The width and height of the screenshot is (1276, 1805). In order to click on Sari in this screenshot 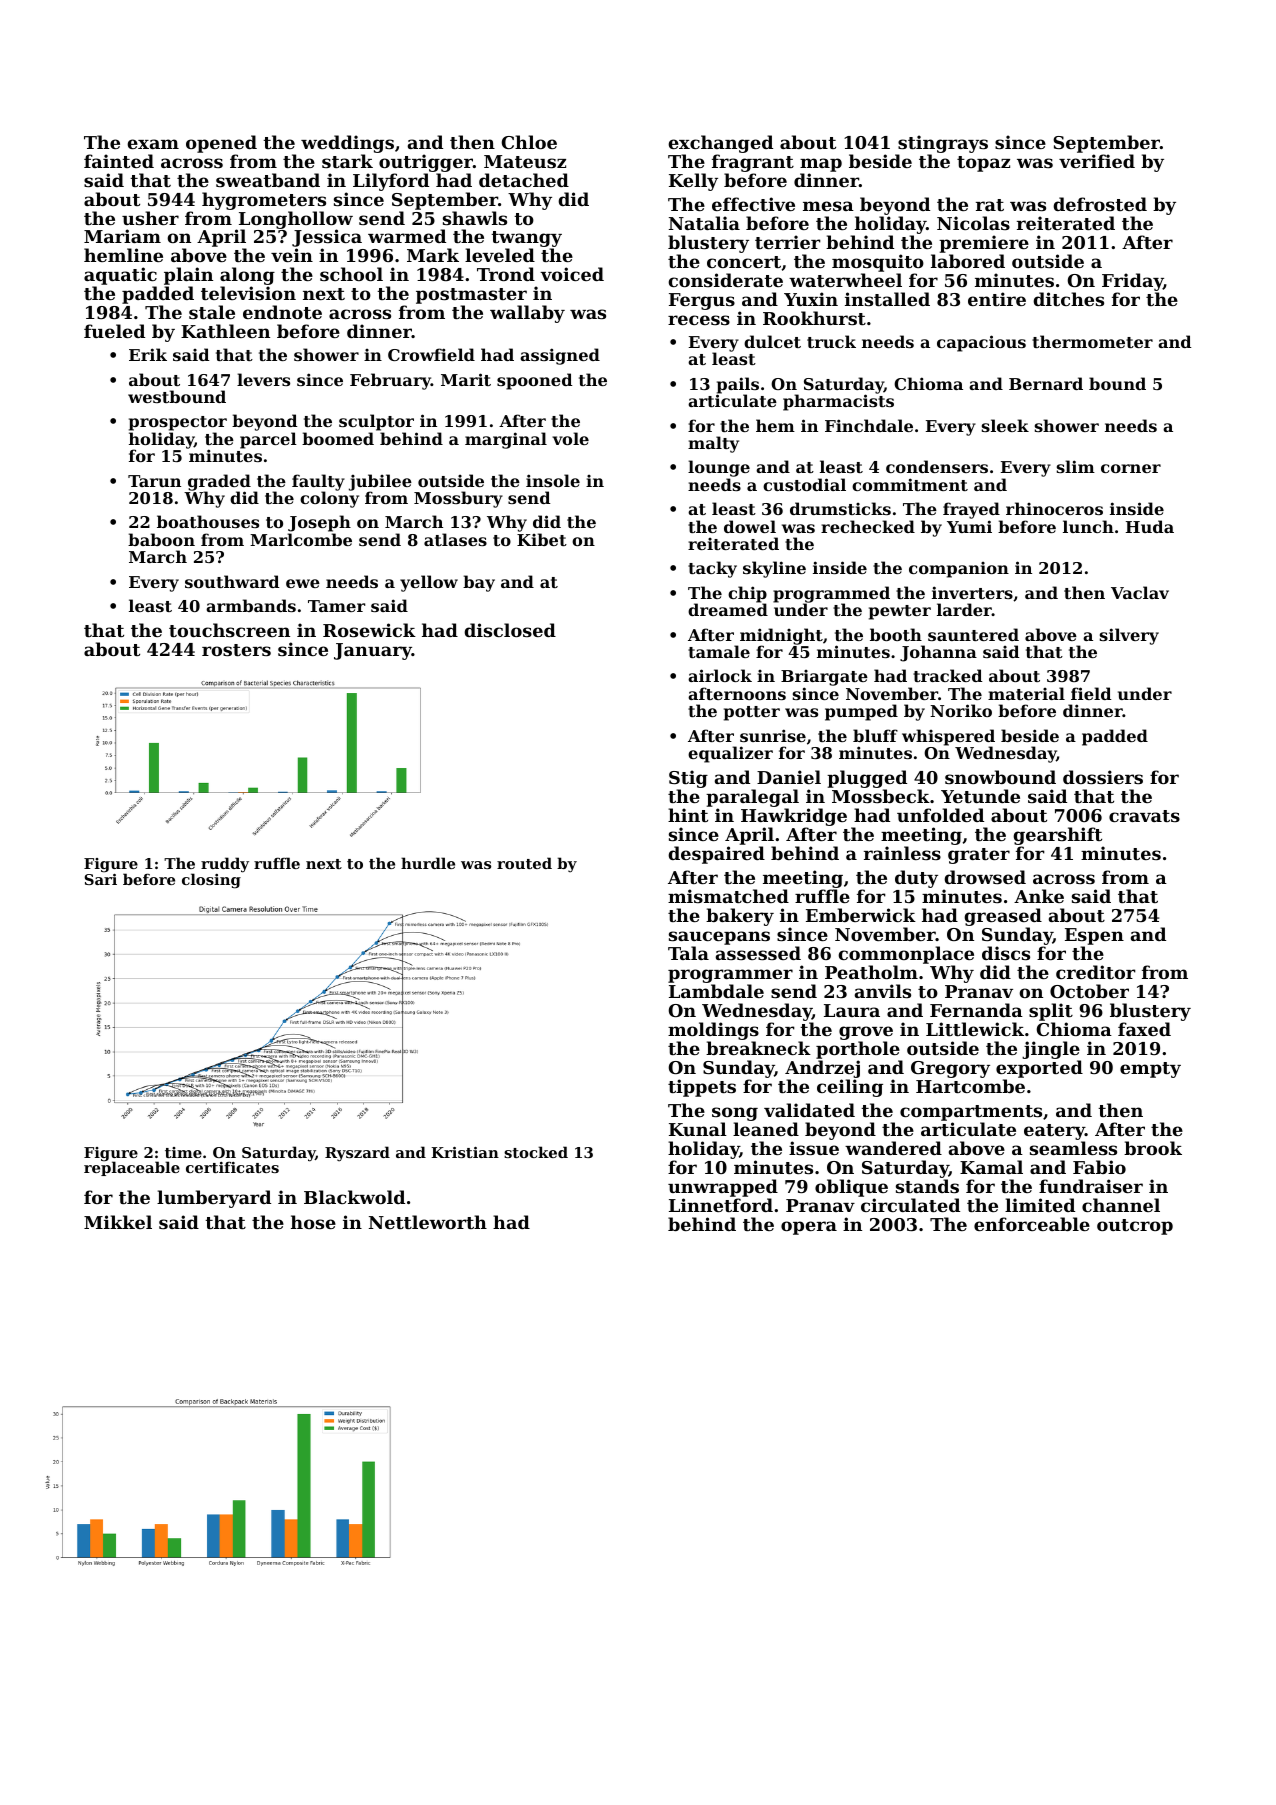, I will do `click(101, 879)`.
